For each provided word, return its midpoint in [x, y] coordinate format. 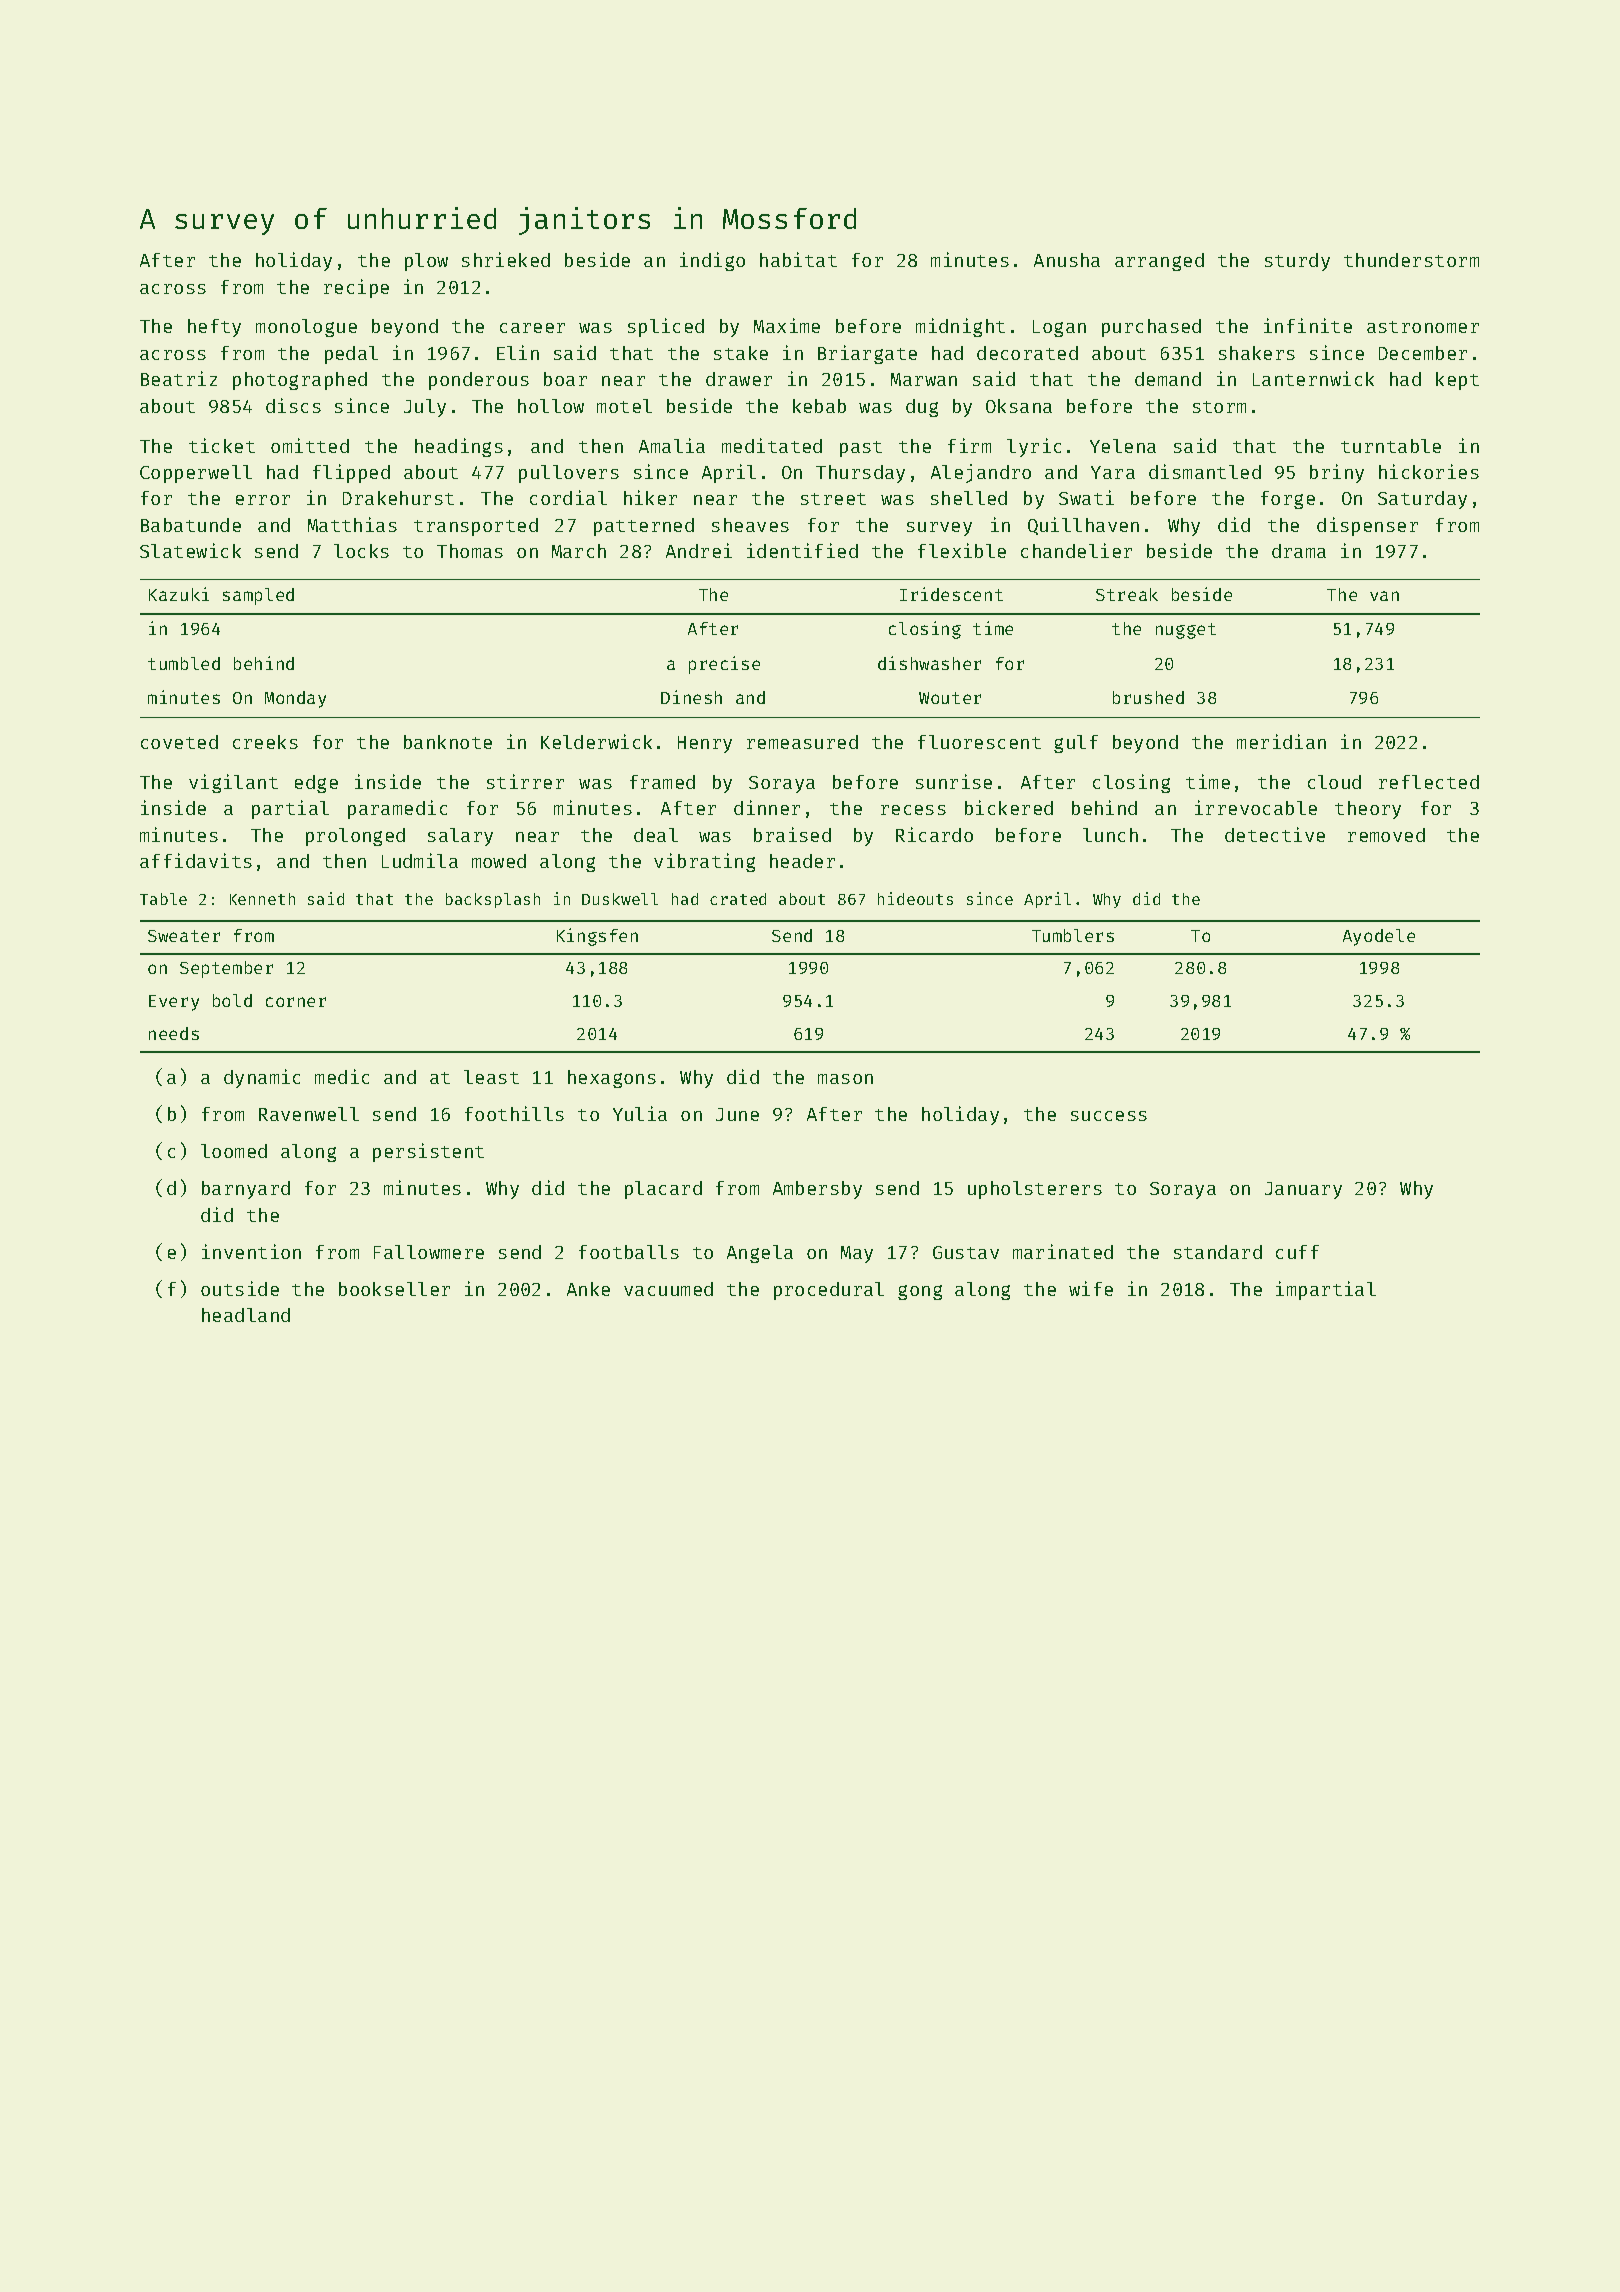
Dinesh [691, 697]
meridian [1281, 741]
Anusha [1067, 260]
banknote [448, 742]
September [226, 969]
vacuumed [668, 1289]
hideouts [915, 898]
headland [246, 1315]
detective [1275, 834]
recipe [356, 288]
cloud [1334, 782]
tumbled [184, 663]
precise [724, 665]
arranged [1159, 262]
